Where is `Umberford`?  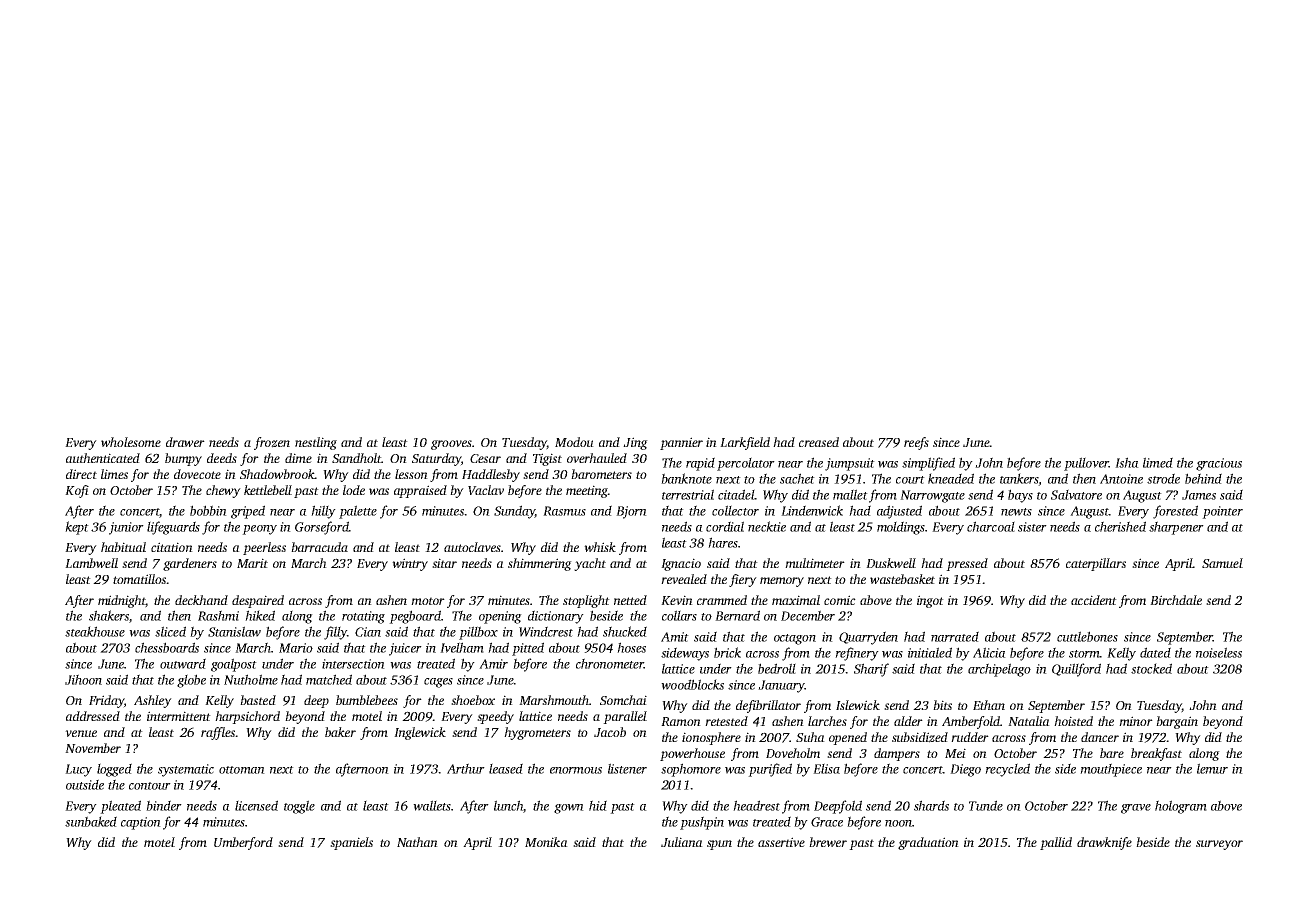
Umberford is located at coordinates (243, 843).
